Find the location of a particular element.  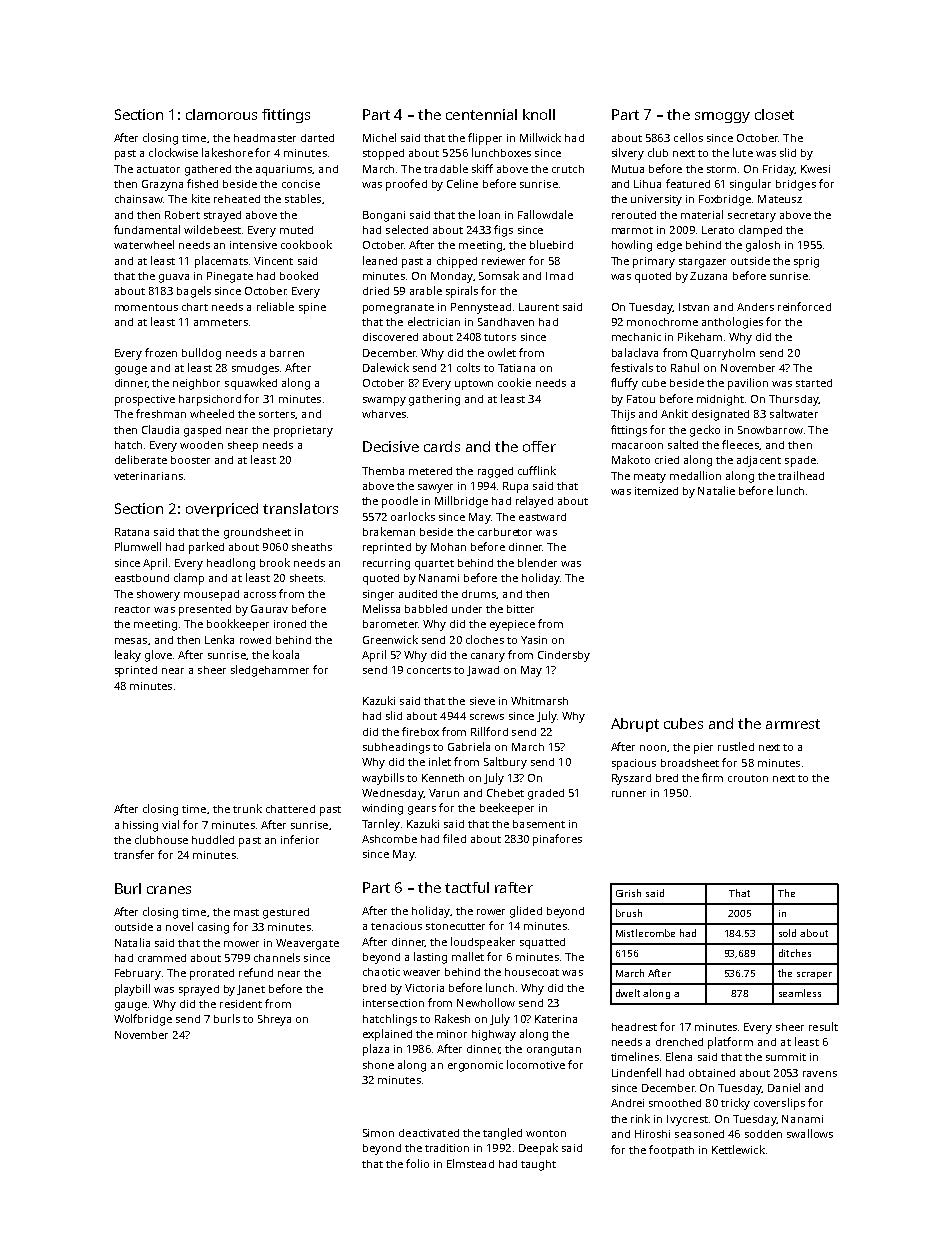

seamless is located at coordinates (800, 993).
